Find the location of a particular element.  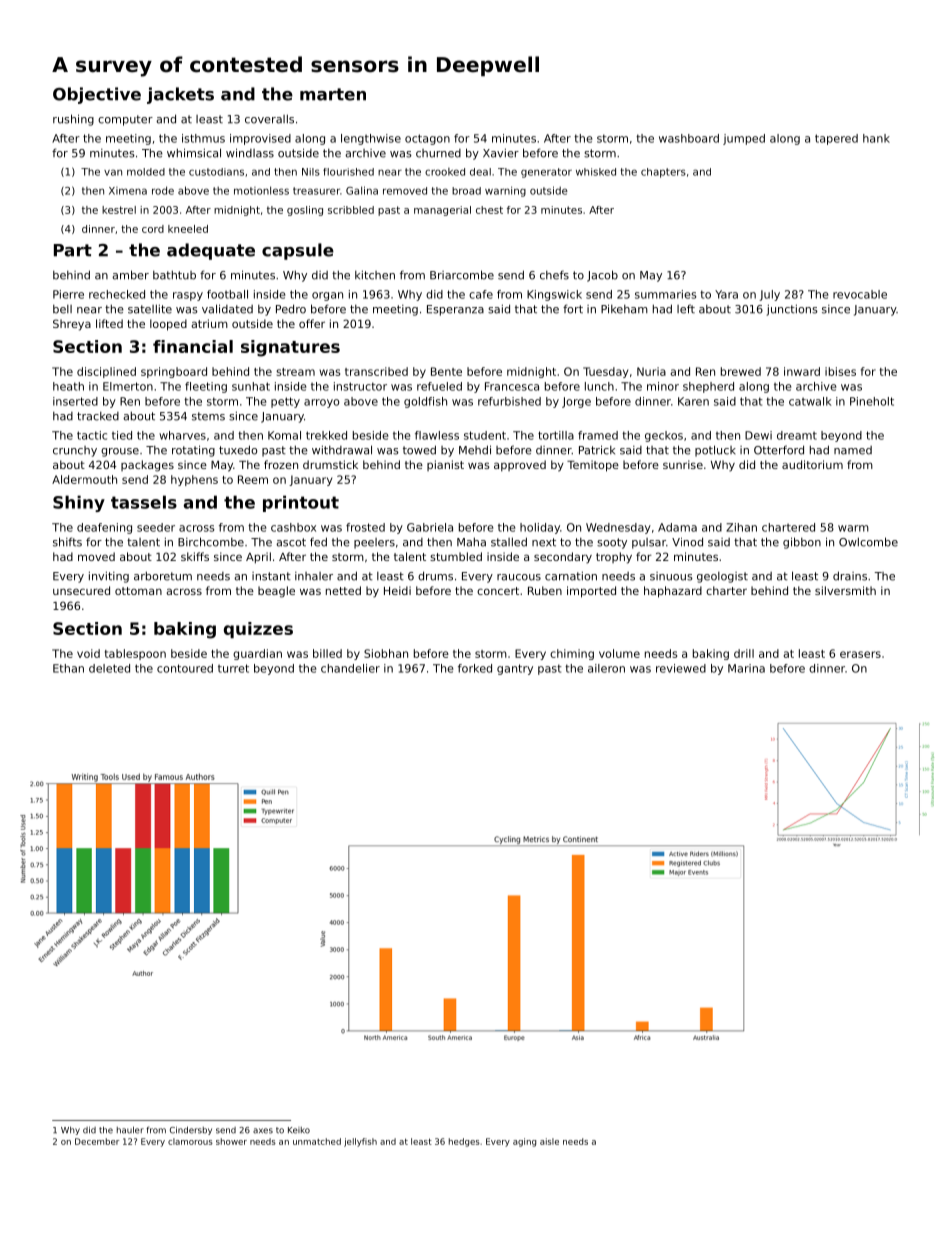

Objective is located at coordinates (97, 95).
